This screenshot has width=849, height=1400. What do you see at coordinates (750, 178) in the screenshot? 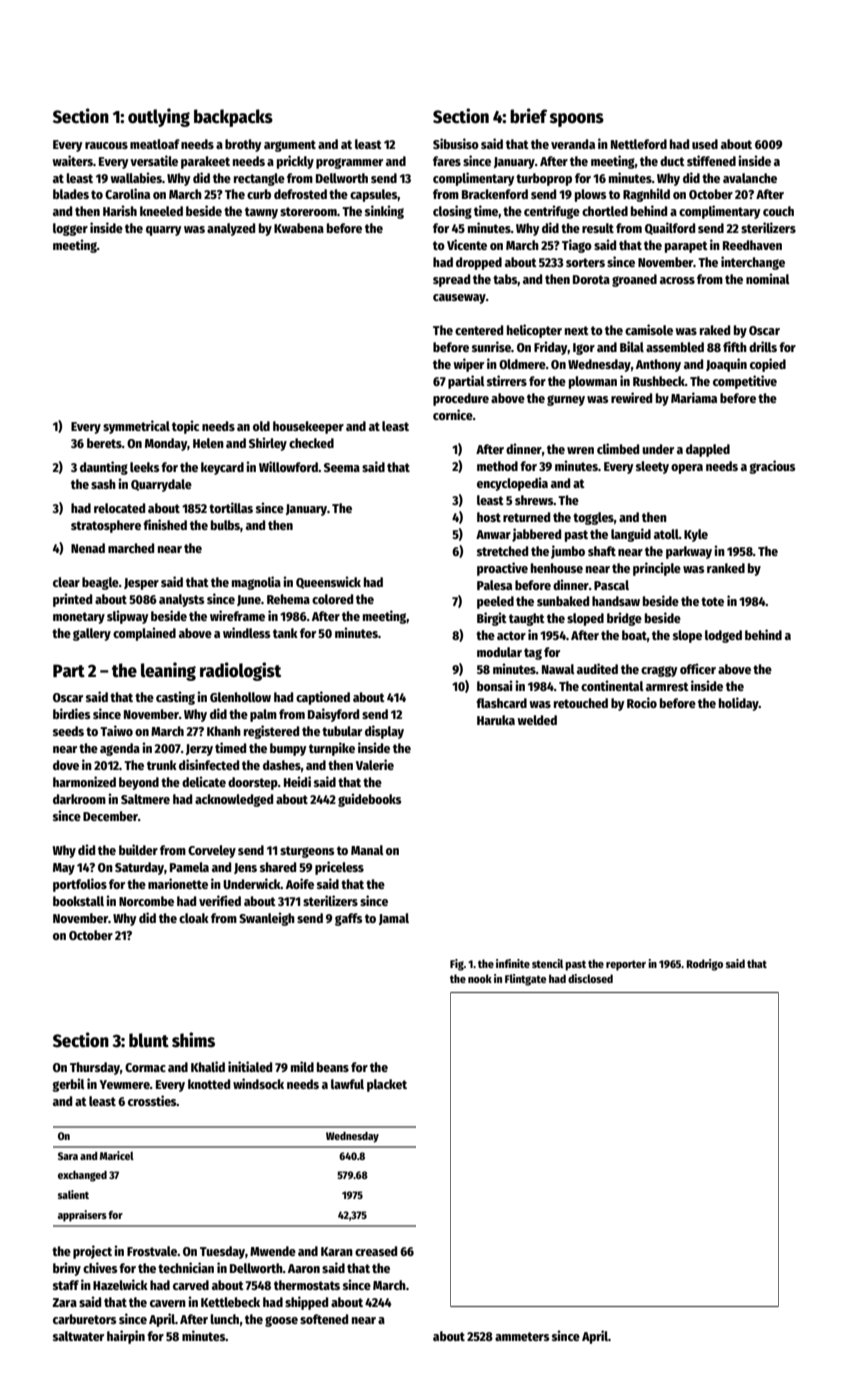
I see `avalanche` at bounding box center [750, 178].
